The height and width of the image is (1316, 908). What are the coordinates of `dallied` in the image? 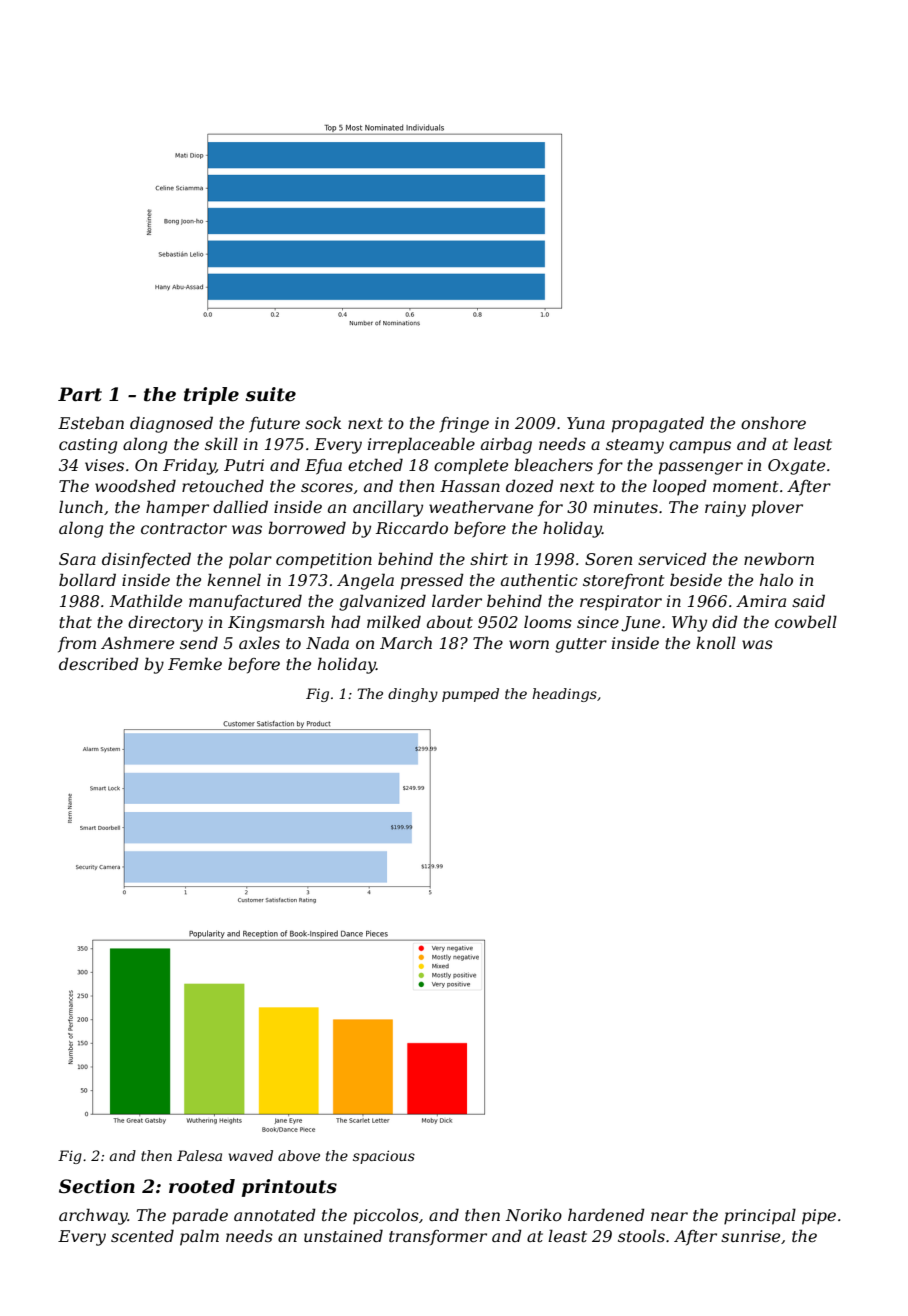 It's located at (240, 506).
